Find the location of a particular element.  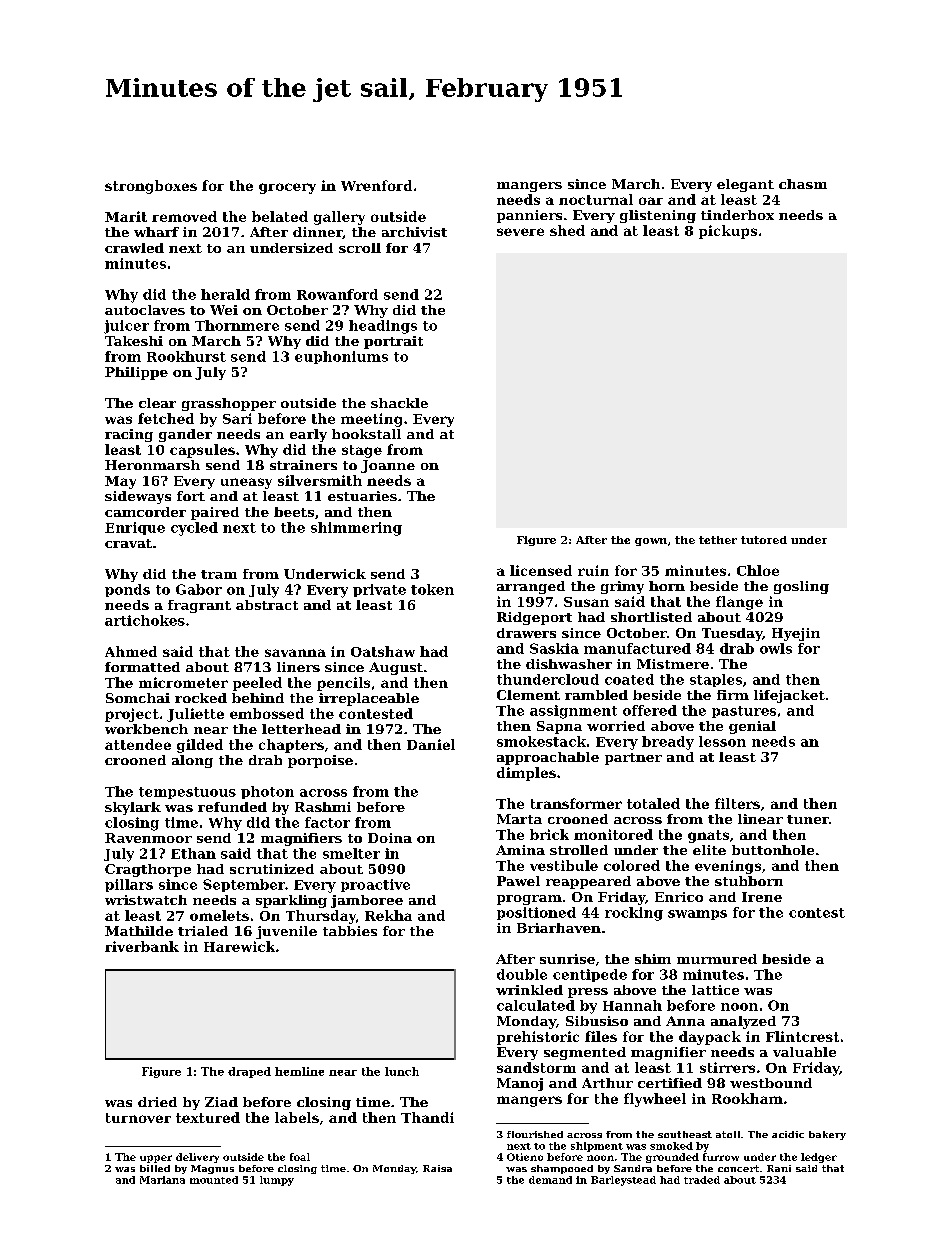

pickups is located at coordinates (728, 232).
